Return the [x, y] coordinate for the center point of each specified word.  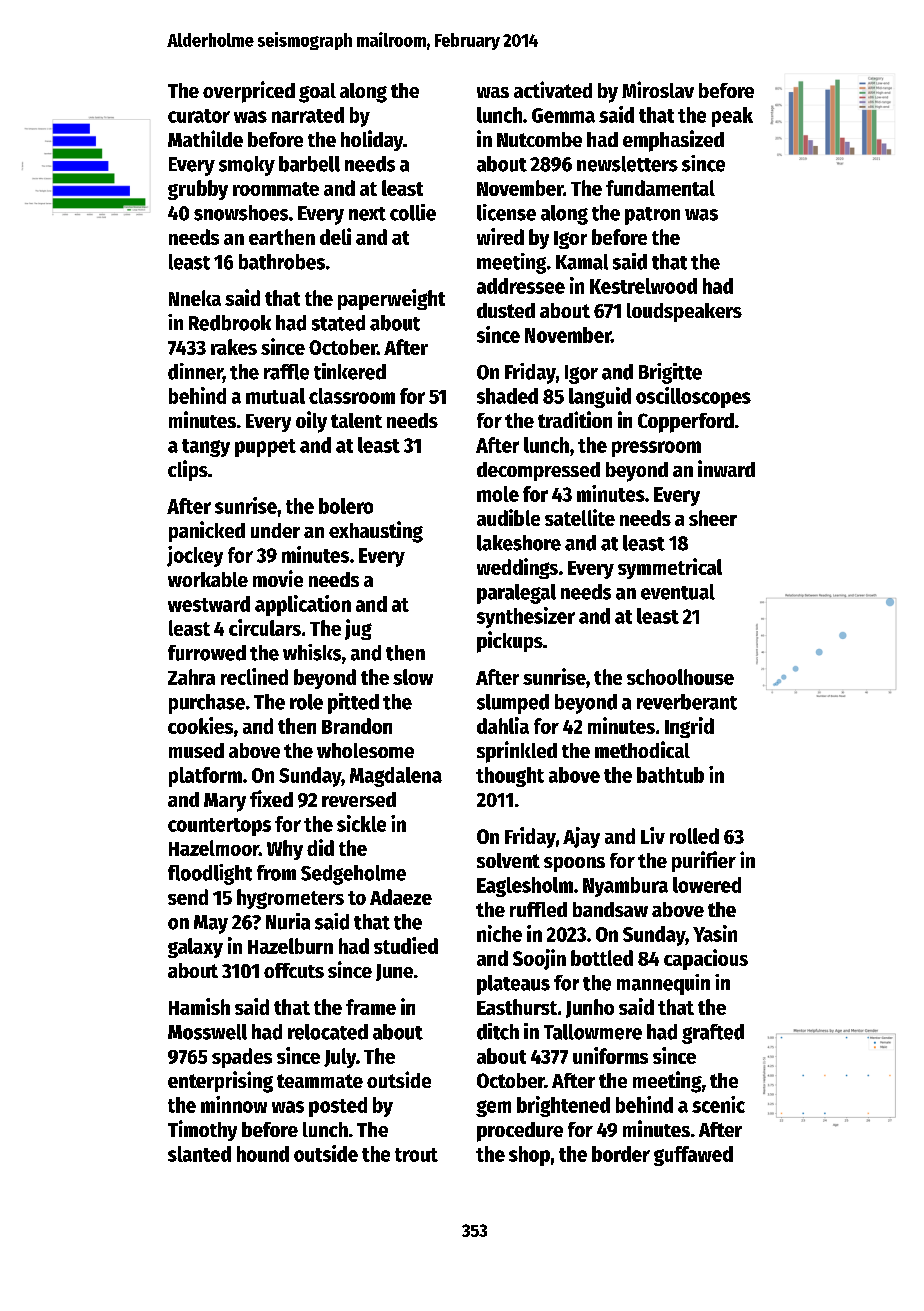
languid [600, 397]
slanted [199, 1154]
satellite [580, 517]
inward [726, 468]
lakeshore [519, 543]
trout [416, 1155]
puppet [265, 448]
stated [338, 323]
